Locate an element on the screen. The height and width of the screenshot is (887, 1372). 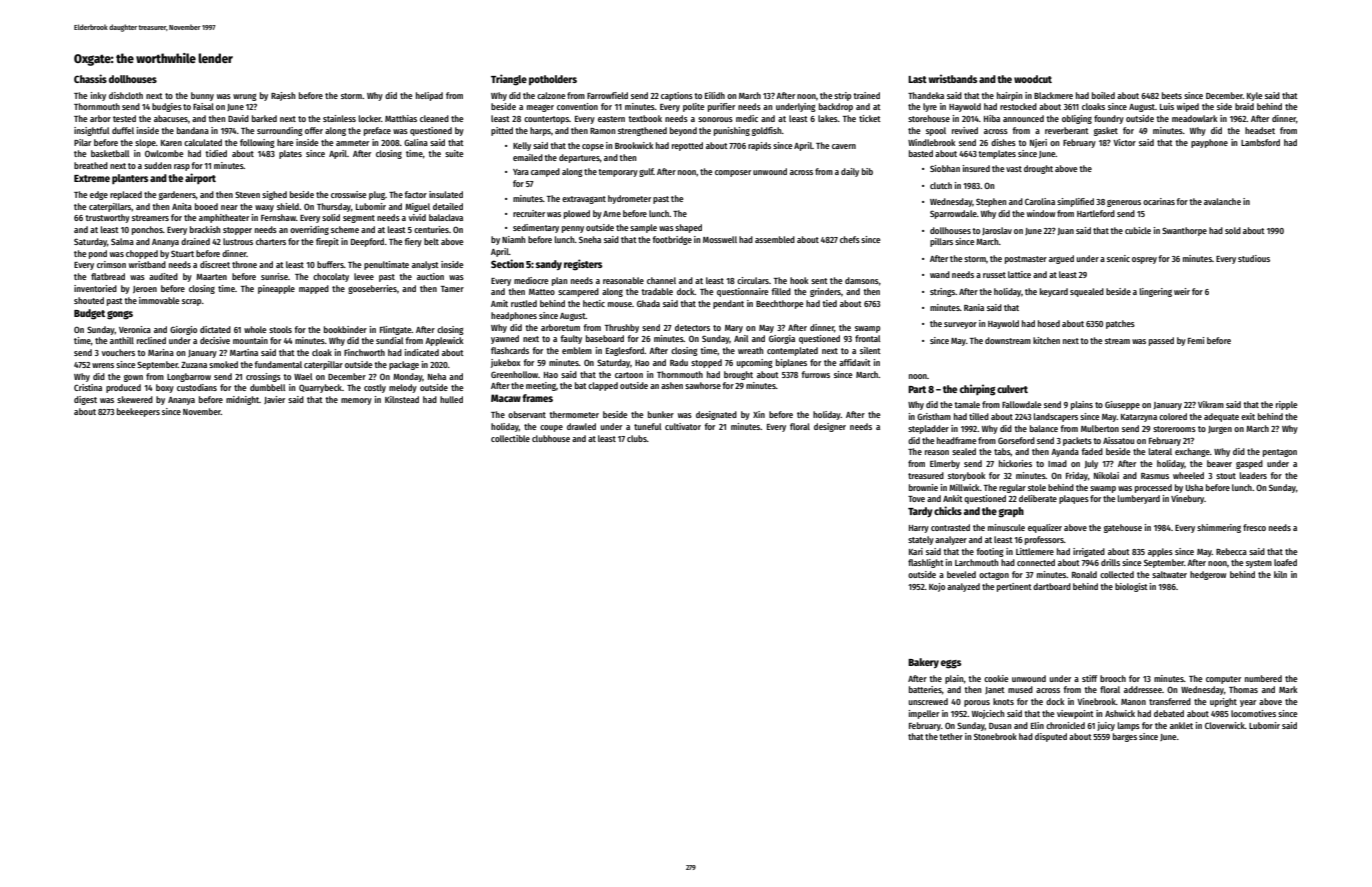
woodcut is located at coordinates (1033, 79).
